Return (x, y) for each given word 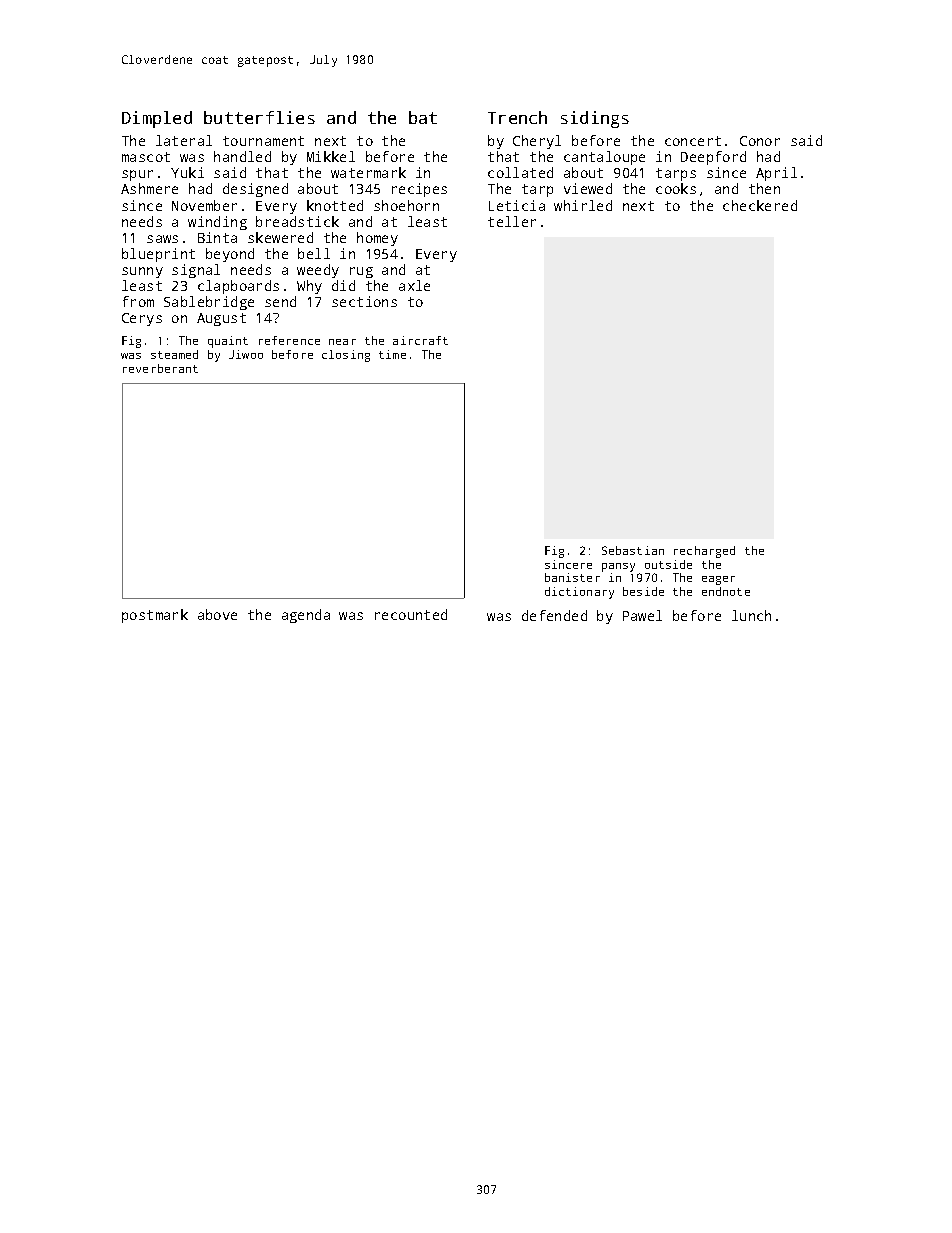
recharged (704, 552)
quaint (228, 342)
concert (693, 141)
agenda (306, 616)
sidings (595, 119)
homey (377, 239)
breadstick (297, 221)
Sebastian (633, 550)
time (392, 354)
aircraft (420, 340)
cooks (676, 188)
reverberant (160, 368)
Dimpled (157, 119)
